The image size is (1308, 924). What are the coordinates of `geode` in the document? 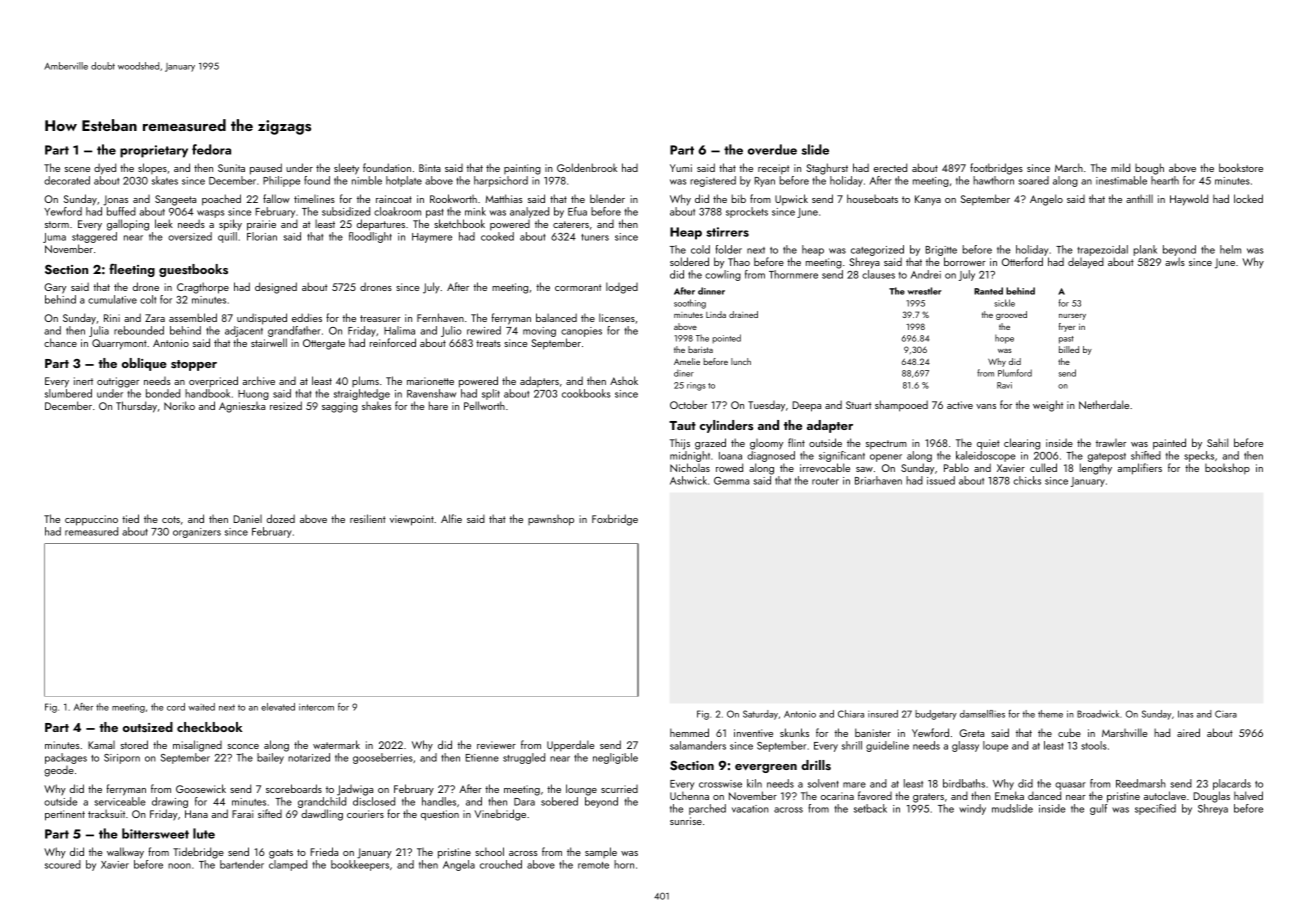 It's located at (59, 771).
